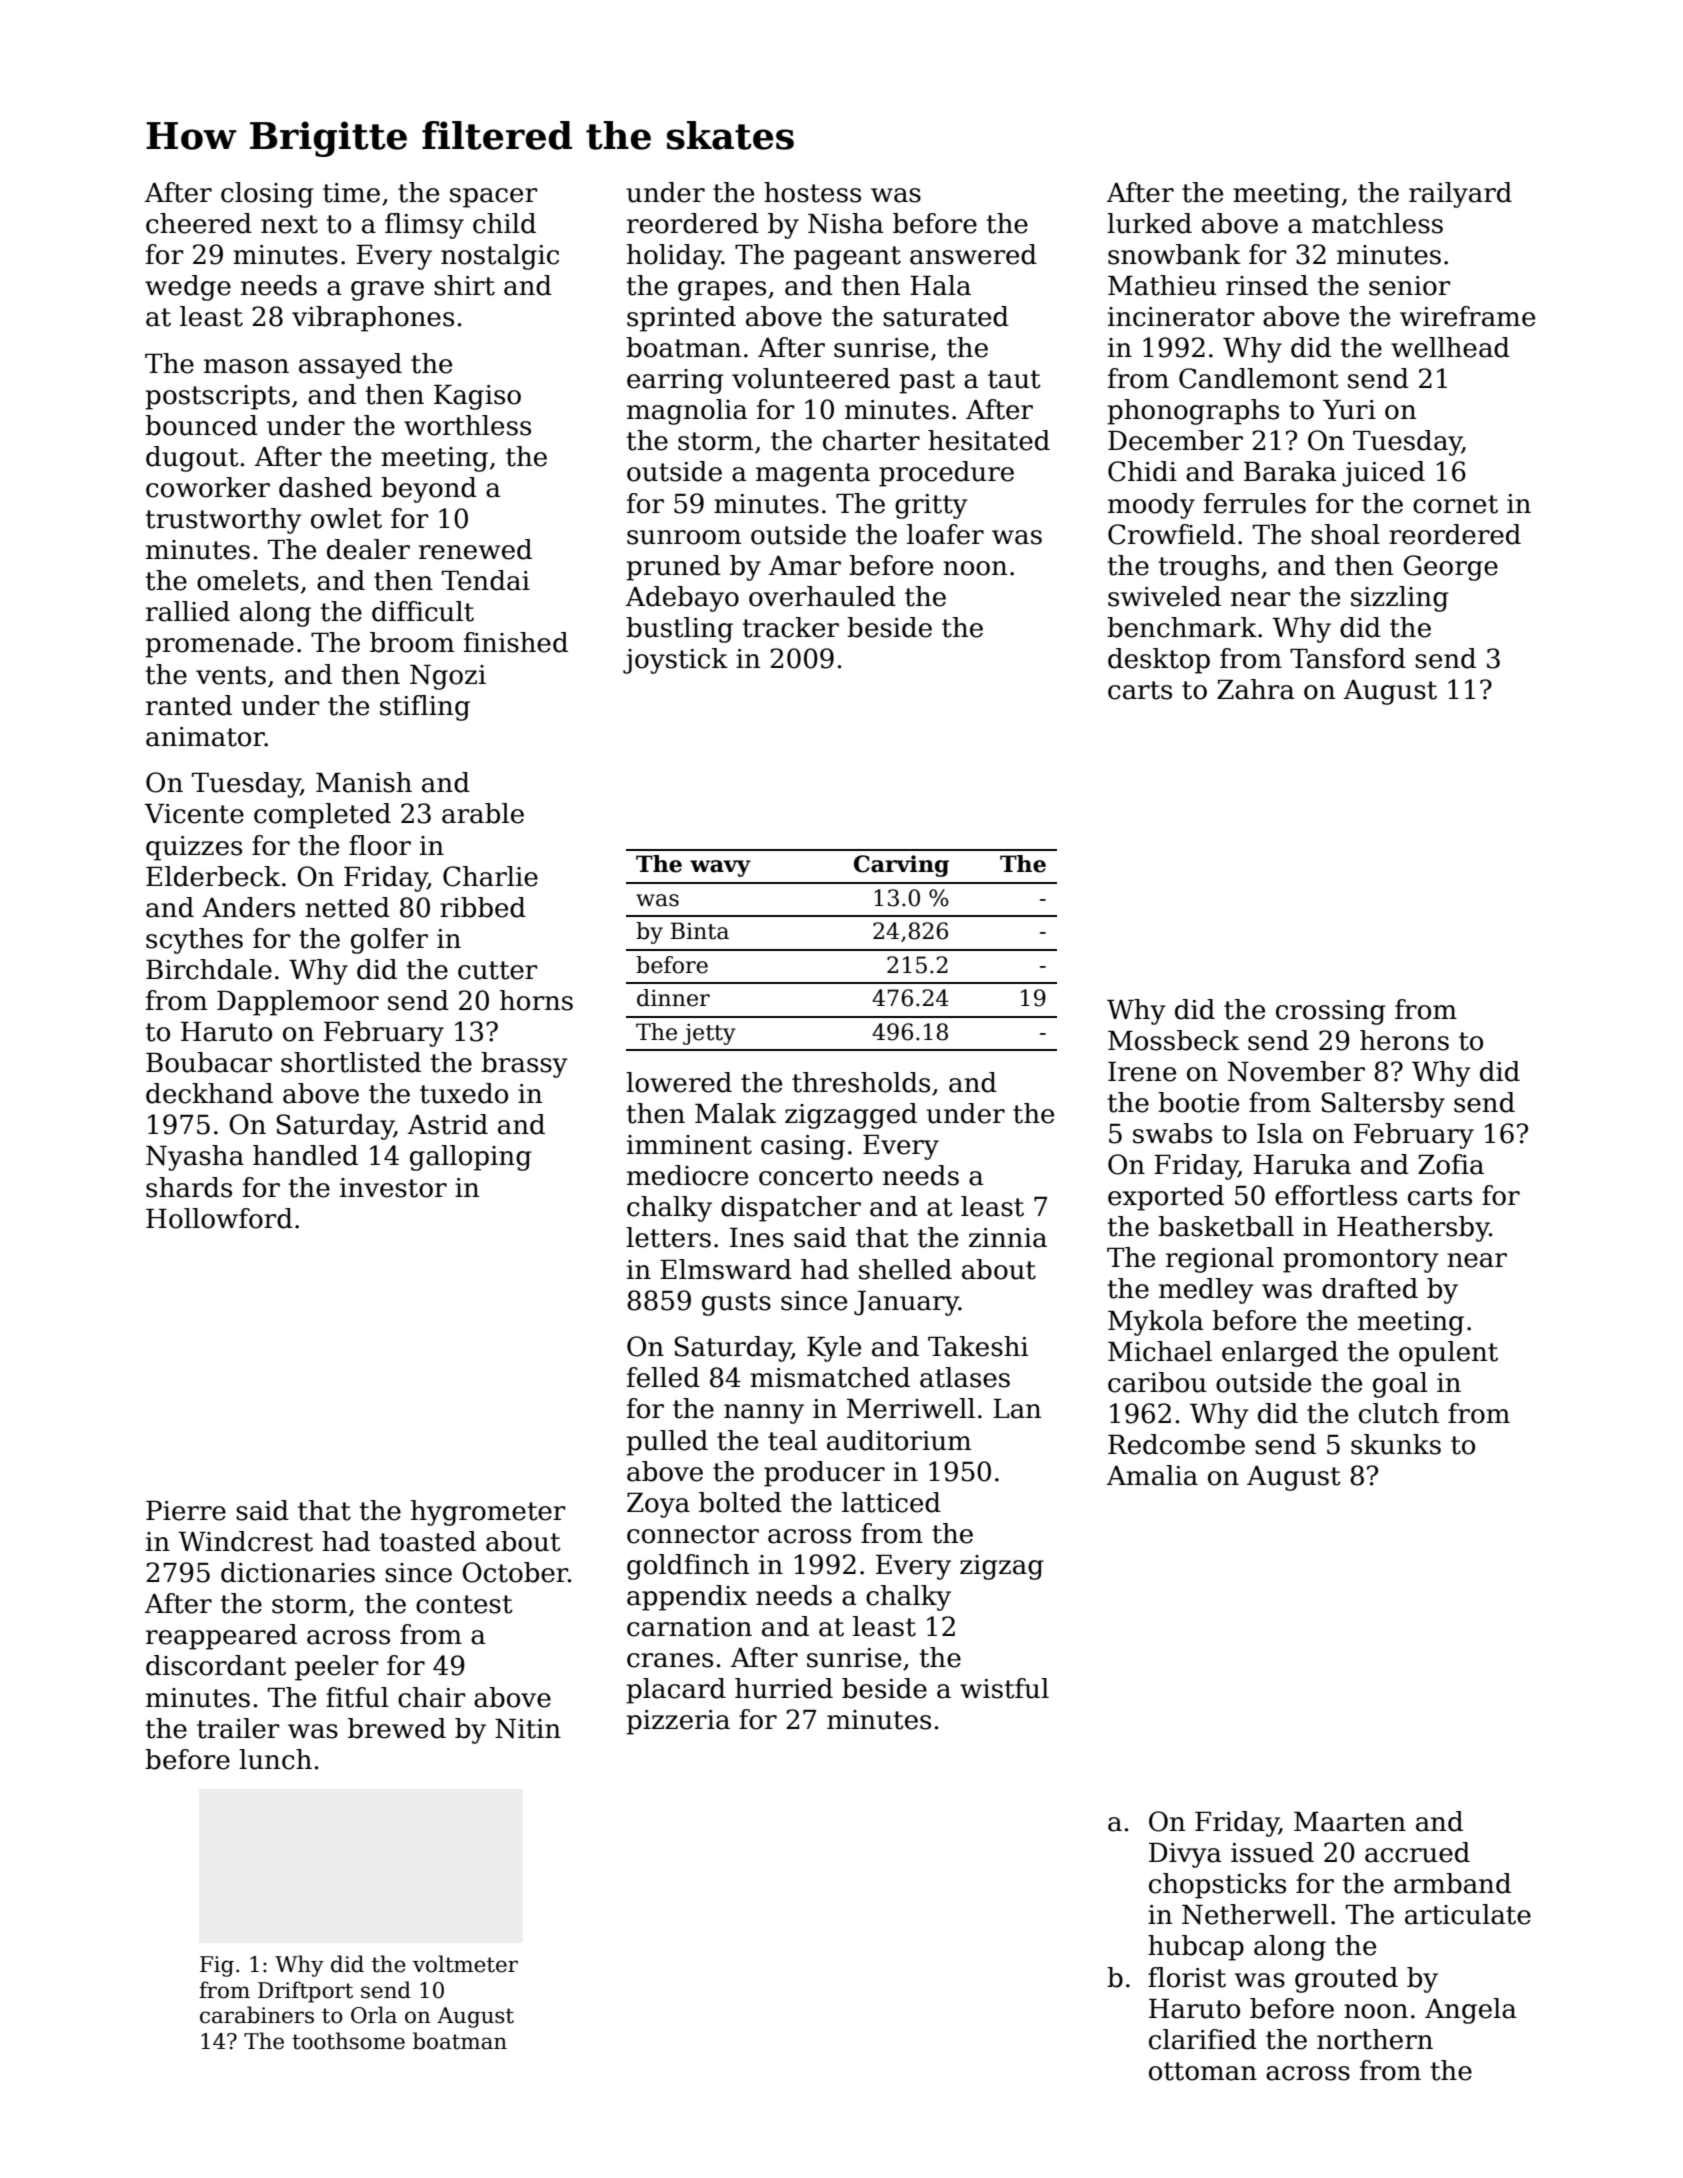 The width and height of the screenshot is (1683, 2178). Describe the element at coordinates (1187, 1977) in the screenshot. I see `florist` at that location.
